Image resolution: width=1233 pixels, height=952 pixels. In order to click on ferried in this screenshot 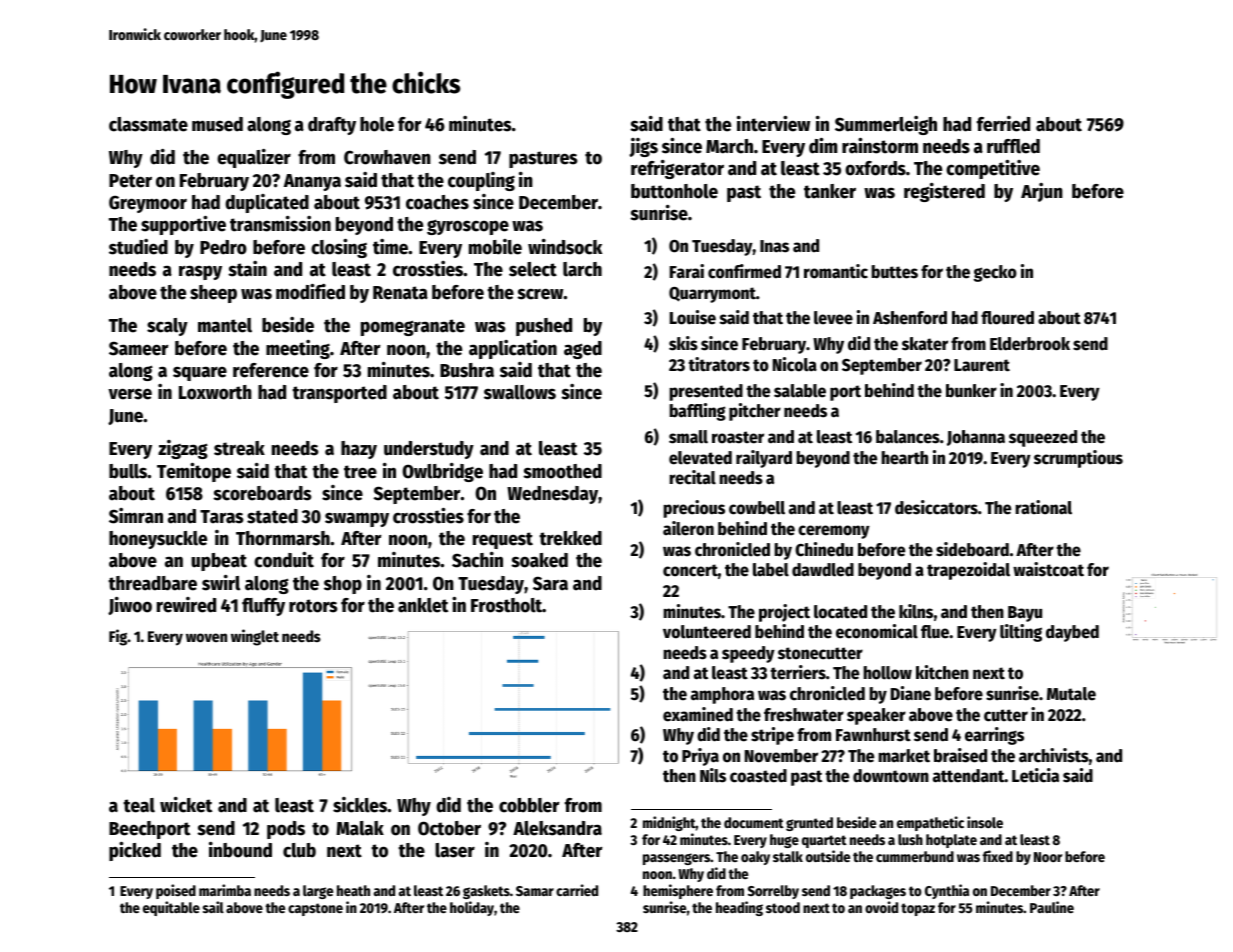, I will do `click(1003, 124)`.
